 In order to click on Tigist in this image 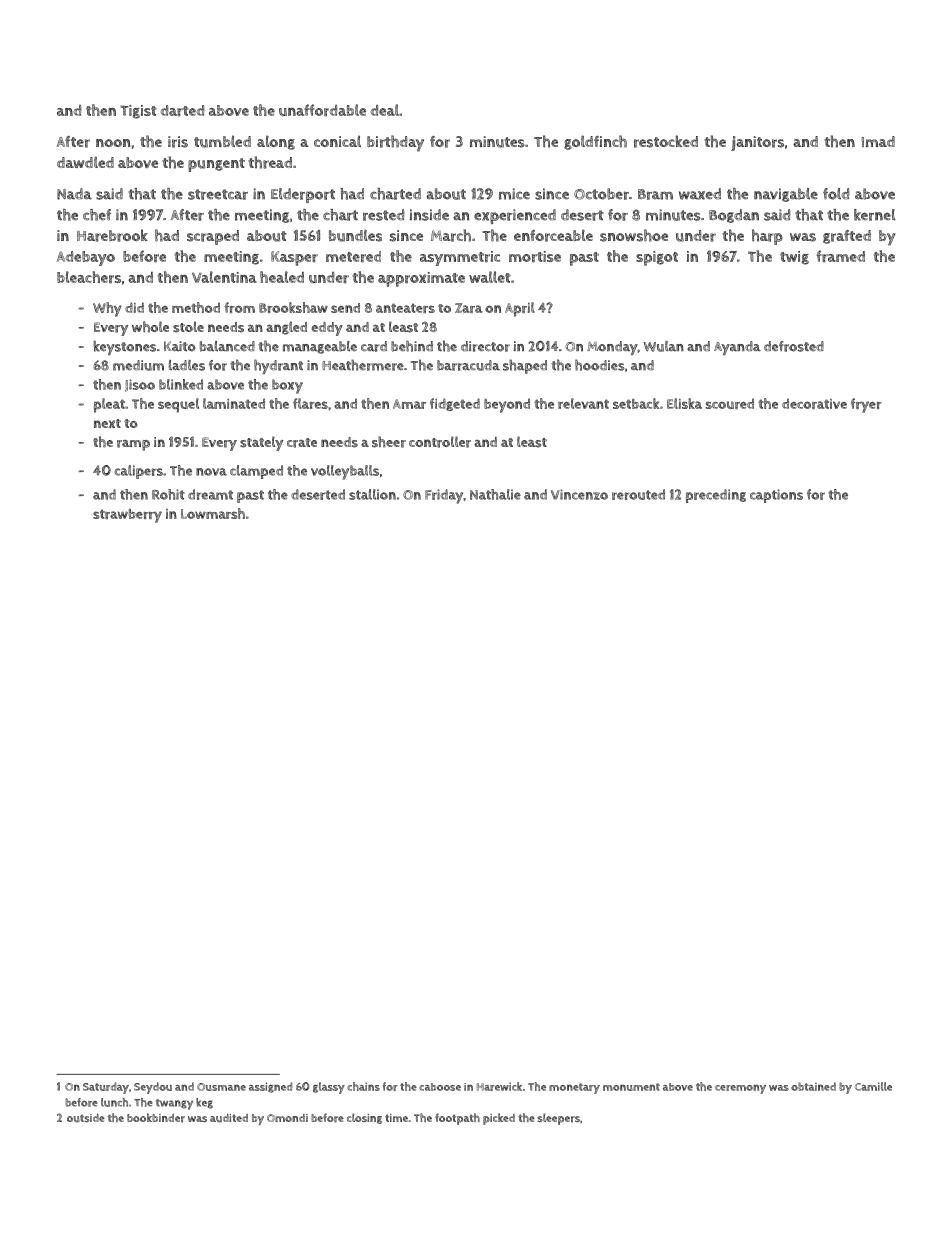, I will do `click(138, 112)`.
